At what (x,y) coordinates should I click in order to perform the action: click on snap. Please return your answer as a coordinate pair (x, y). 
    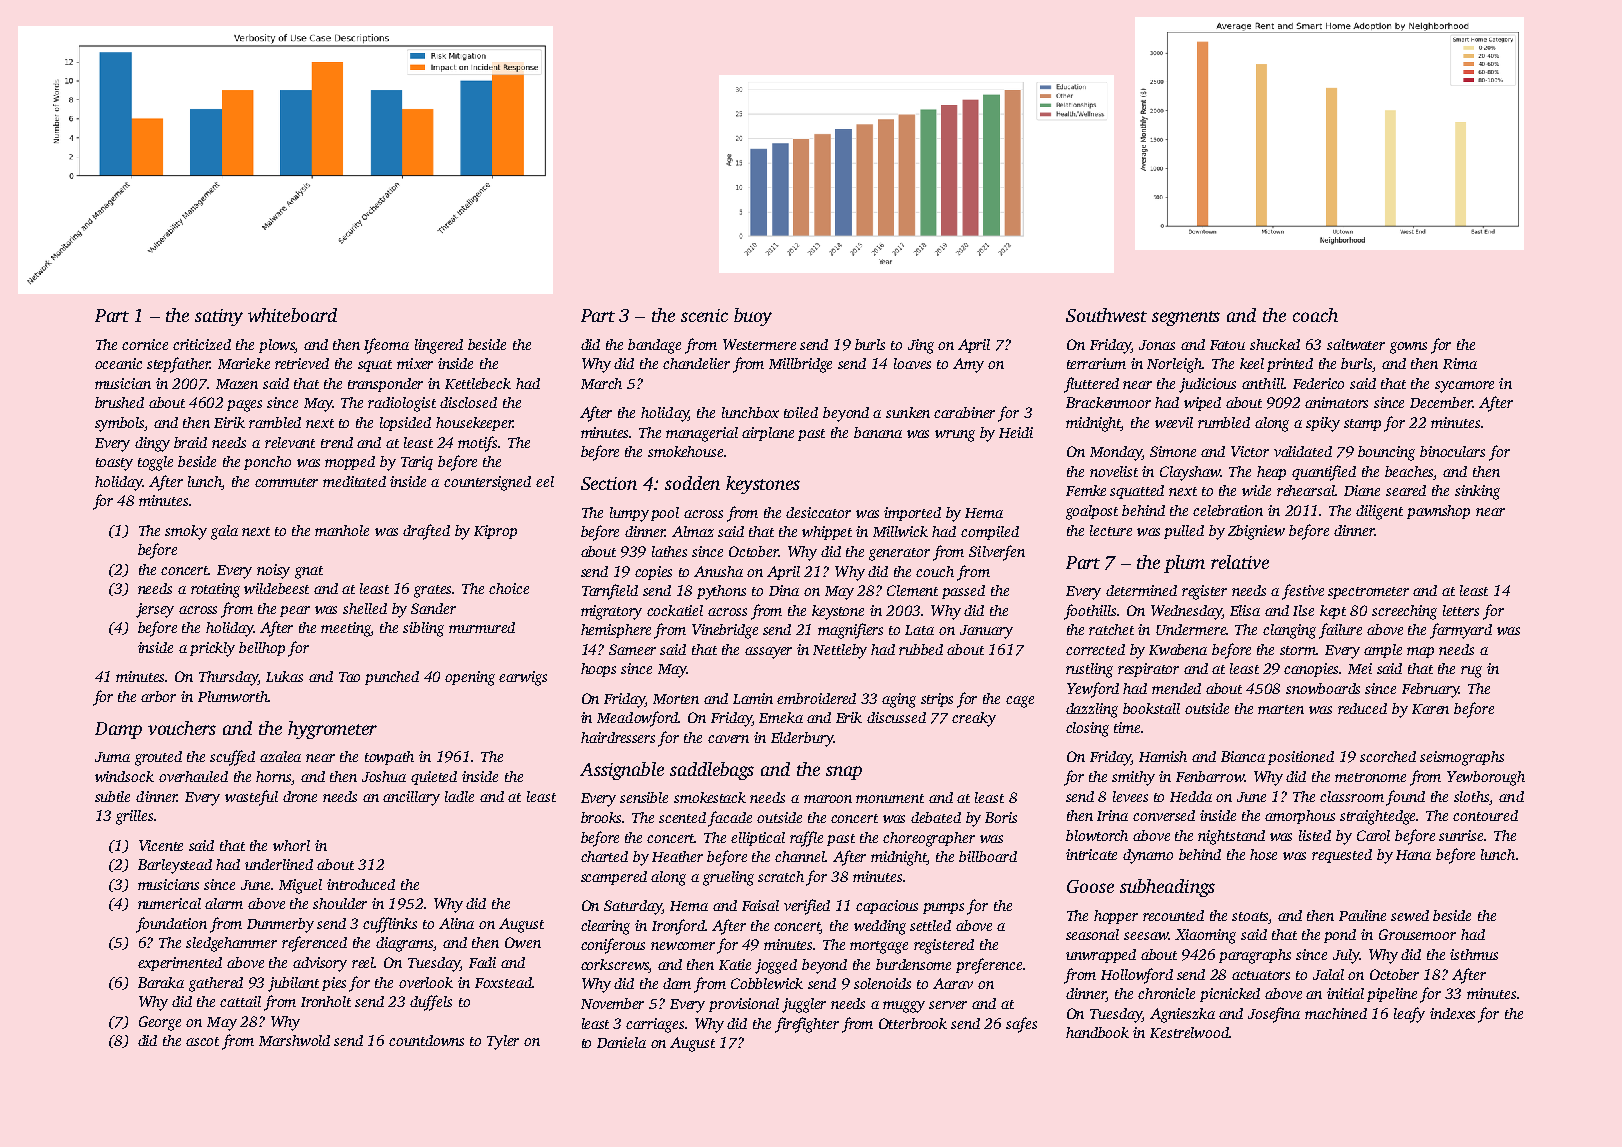
    Looking at the image, I should click on (844, 773).
